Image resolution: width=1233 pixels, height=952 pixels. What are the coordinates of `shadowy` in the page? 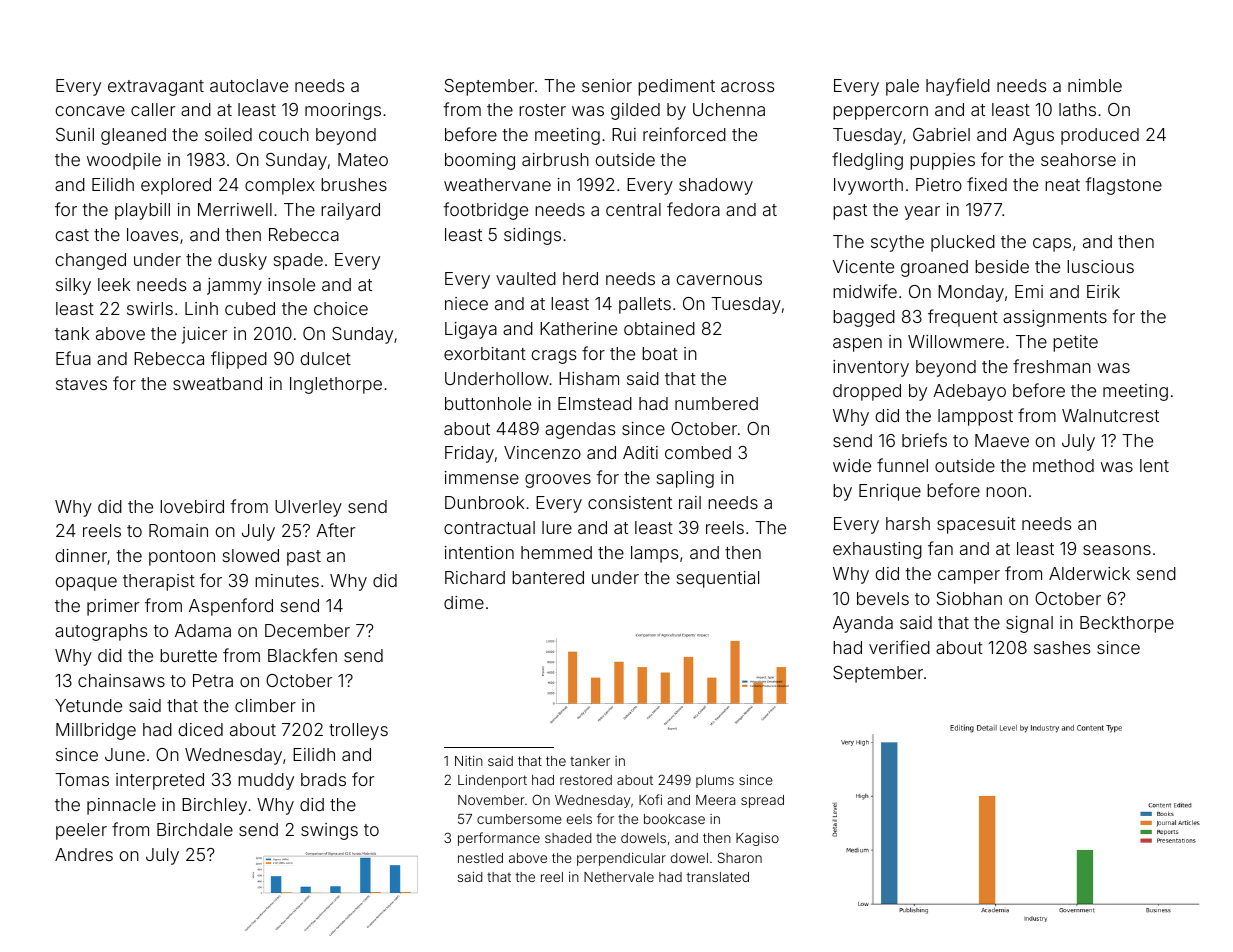 It's located at (716, 186).
